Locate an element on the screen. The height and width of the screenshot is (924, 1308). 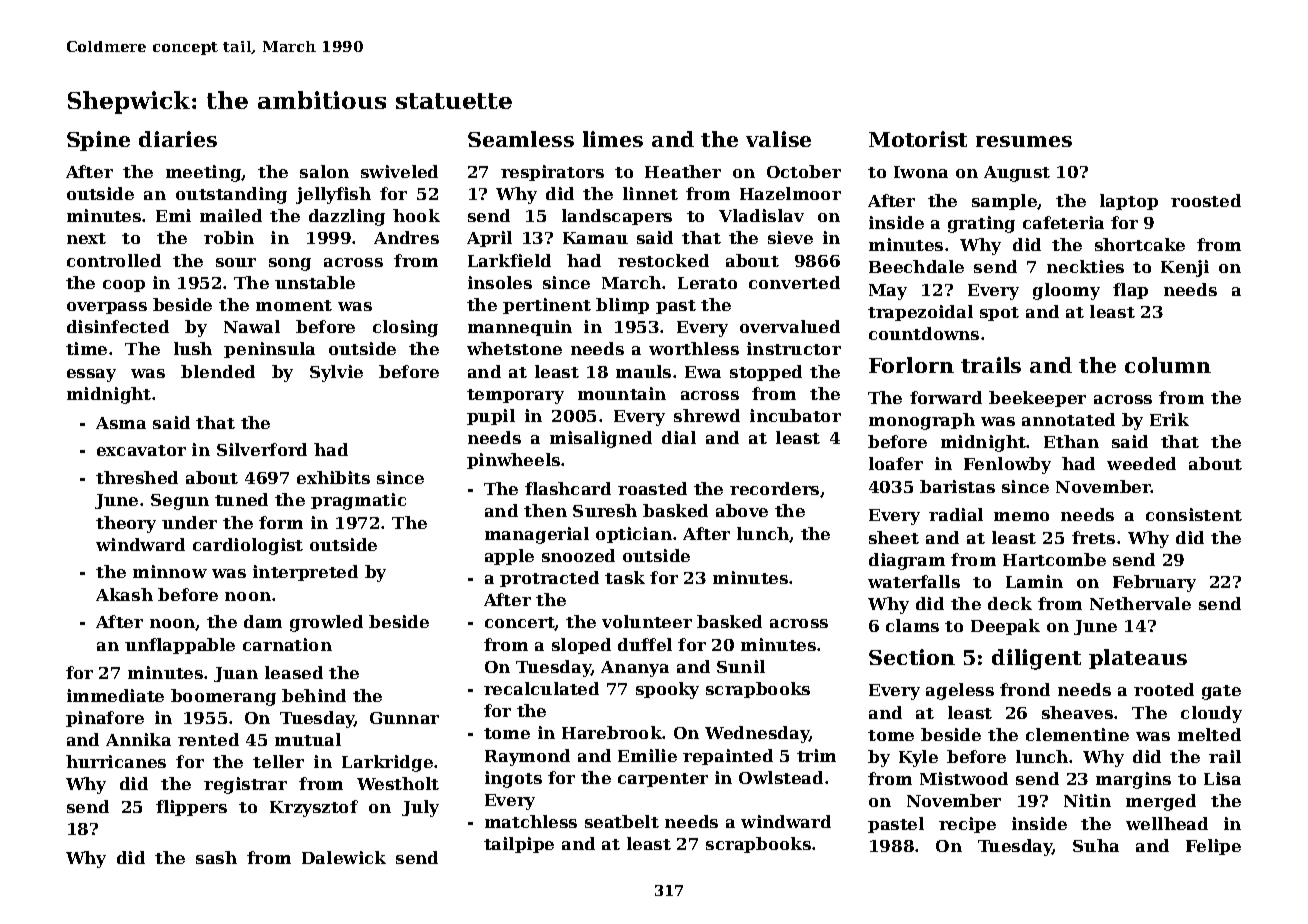
volunteer is located at coordinates (647, 621).
